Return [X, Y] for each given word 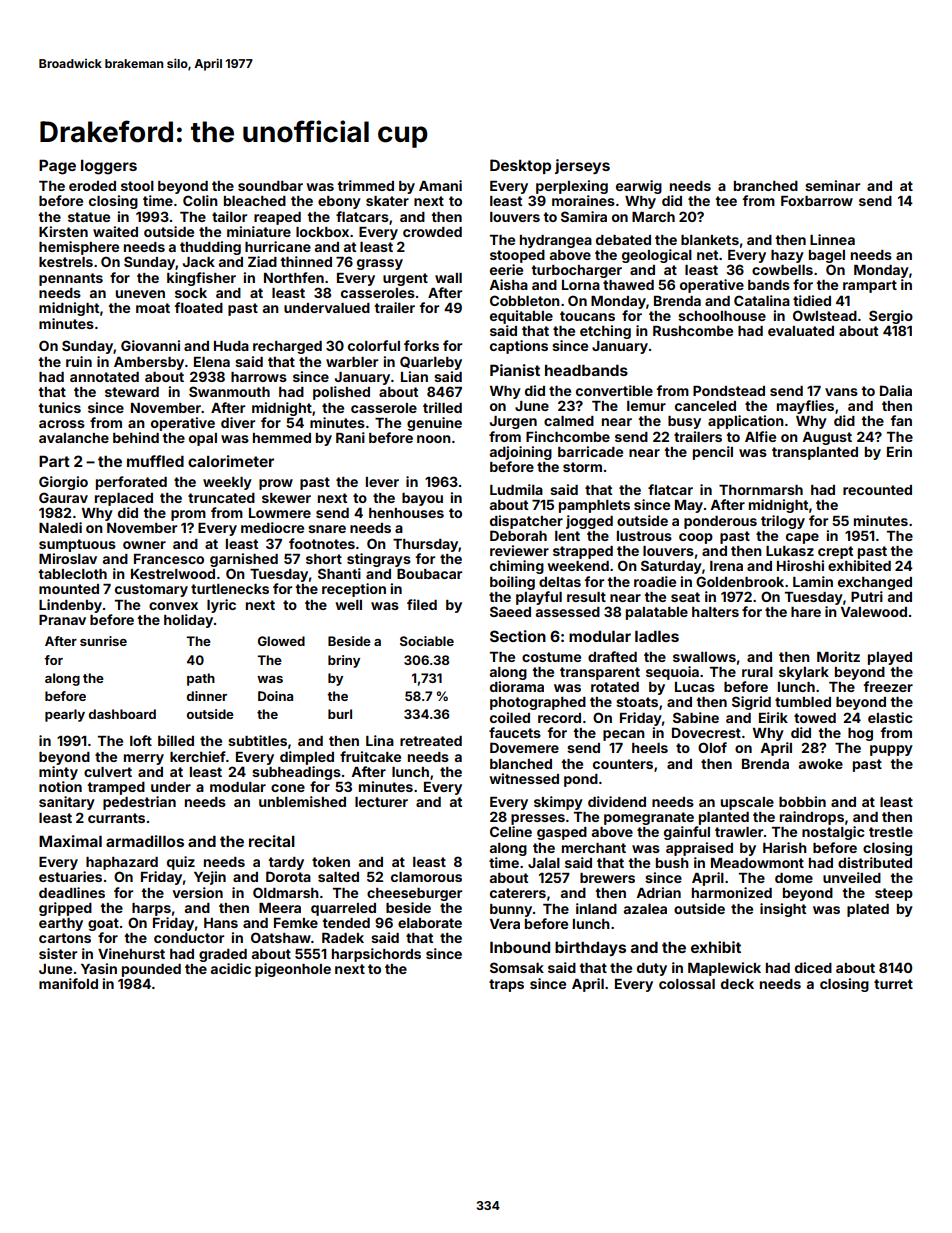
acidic [231, 968]
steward [132, 392]
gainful [687, 833]
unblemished [302, 801]
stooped [517, 256]
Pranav [62, 620]
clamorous [426, 877]
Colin [200, 200]
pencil [713, 453]
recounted [877, 490]
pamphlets [594, 506]
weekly [227, 483]
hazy [787, 256]
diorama [517, 686]
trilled [442, 407]
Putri [867, 596]
